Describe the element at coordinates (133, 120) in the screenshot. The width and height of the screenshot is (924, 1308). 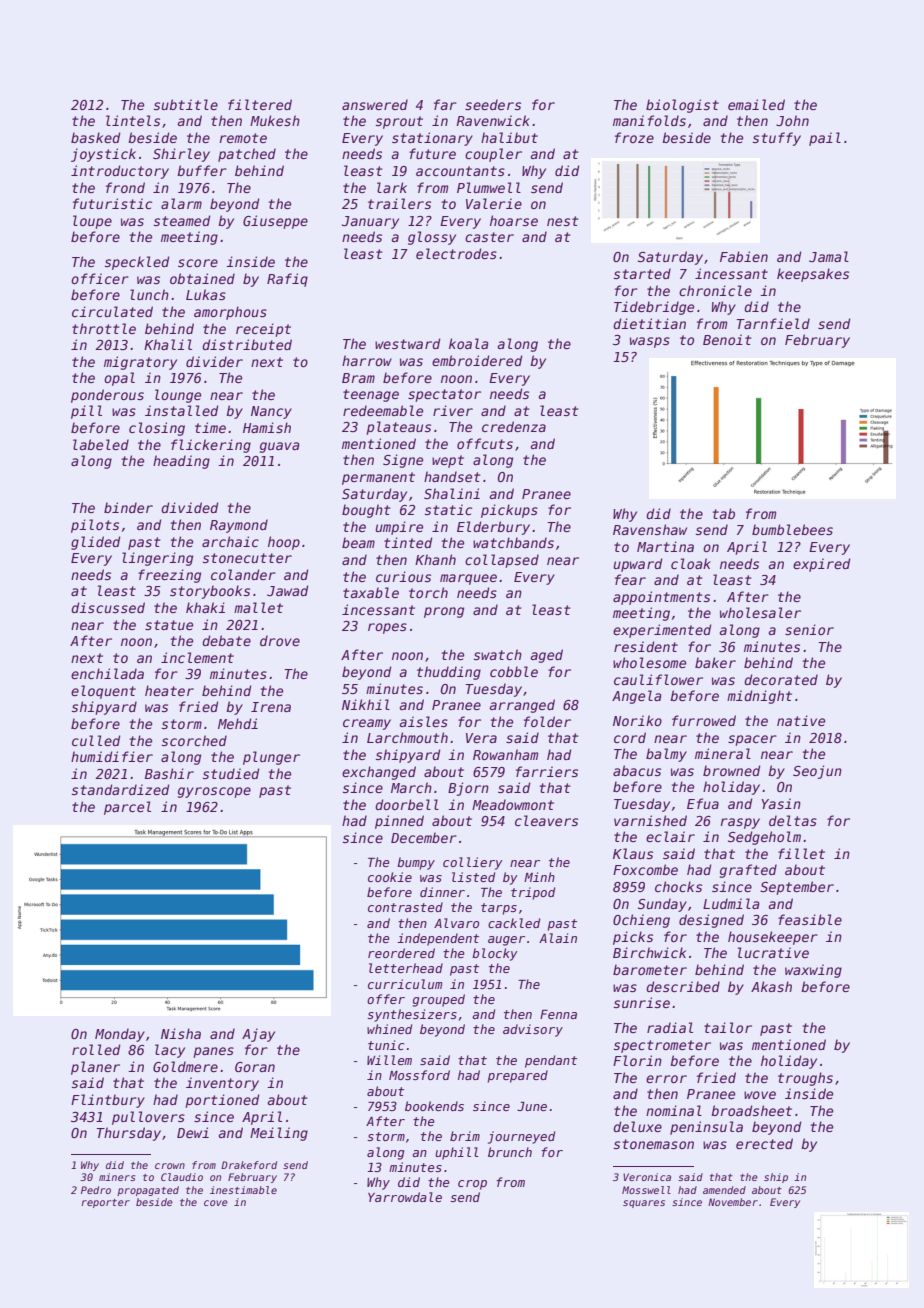
I see `lintels` at that location.
